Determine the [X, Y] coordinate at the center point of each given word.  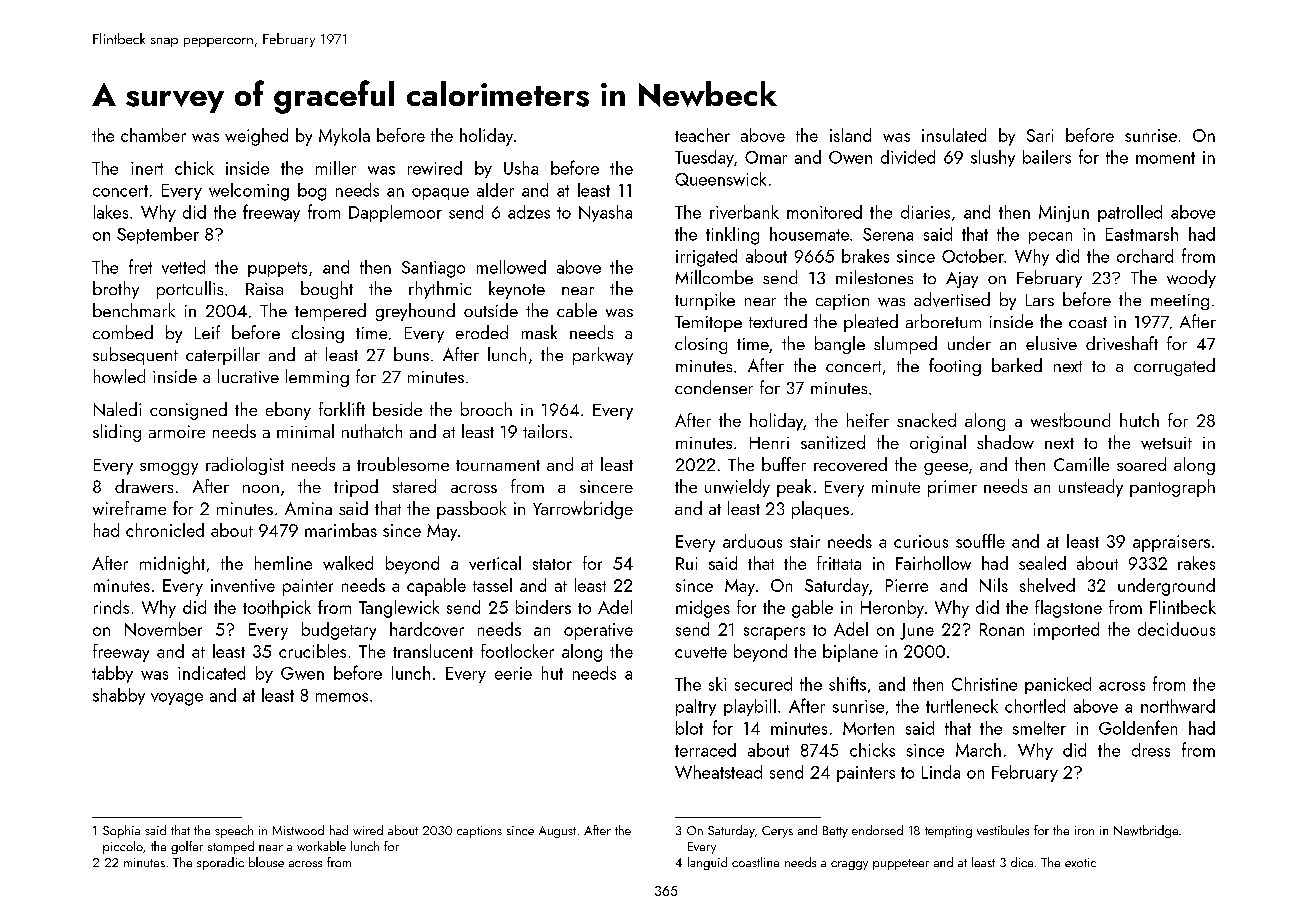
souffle [980, 541]
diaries [925, 212]
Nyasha [605, 213]
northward [1178, 706]
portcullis [190, 290]
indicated [211, 673]
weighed [256, 137]
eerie [513, 673]
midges [703, 609]
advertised [952, 299]
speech [234, 831]
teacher [702, 135]
